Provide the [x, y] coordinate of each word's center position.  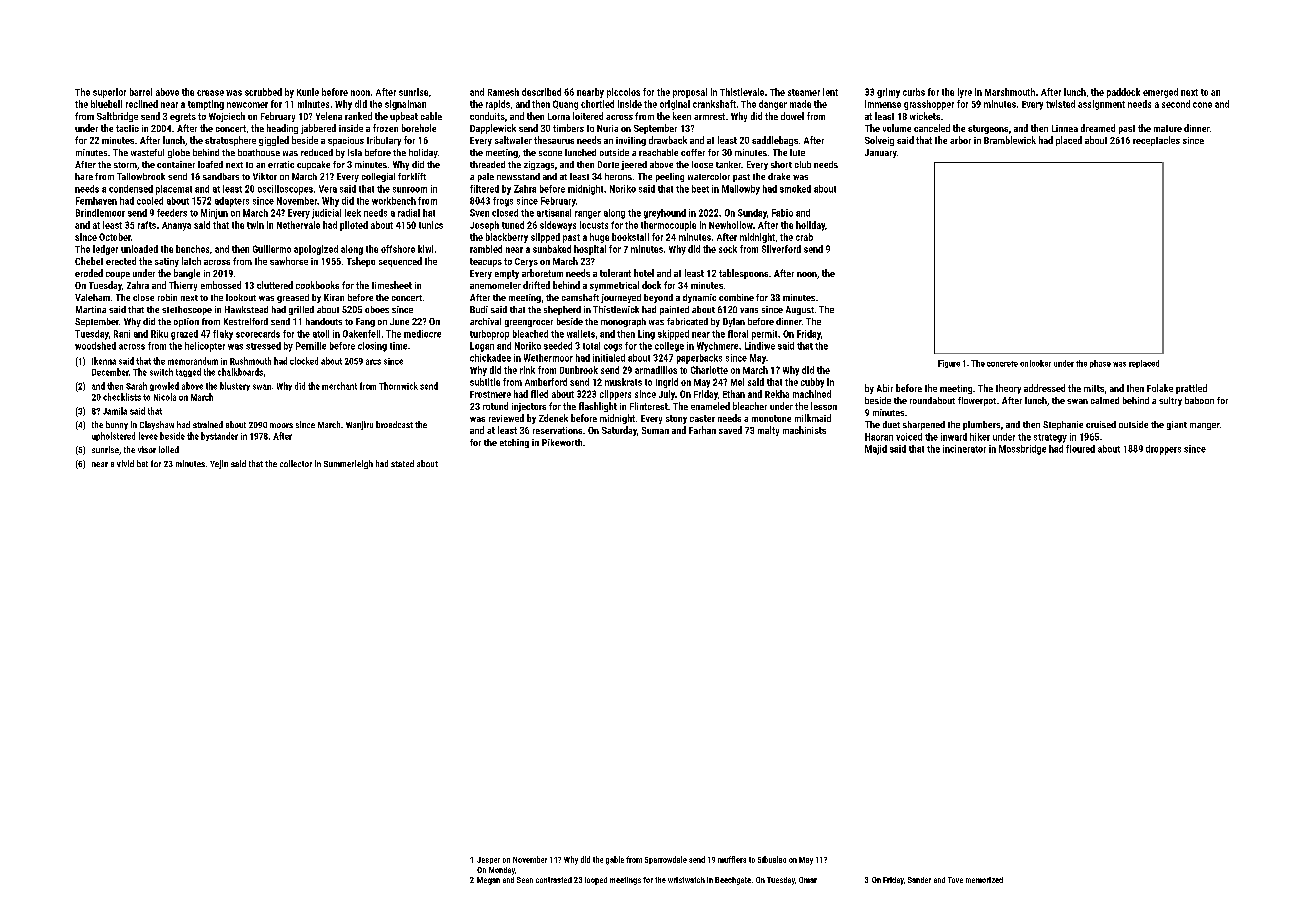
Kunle [308, 92]
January [881, 153]
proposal [690, 93]
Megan [488, 881]
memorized [984, 880]
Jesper [488, 860]
